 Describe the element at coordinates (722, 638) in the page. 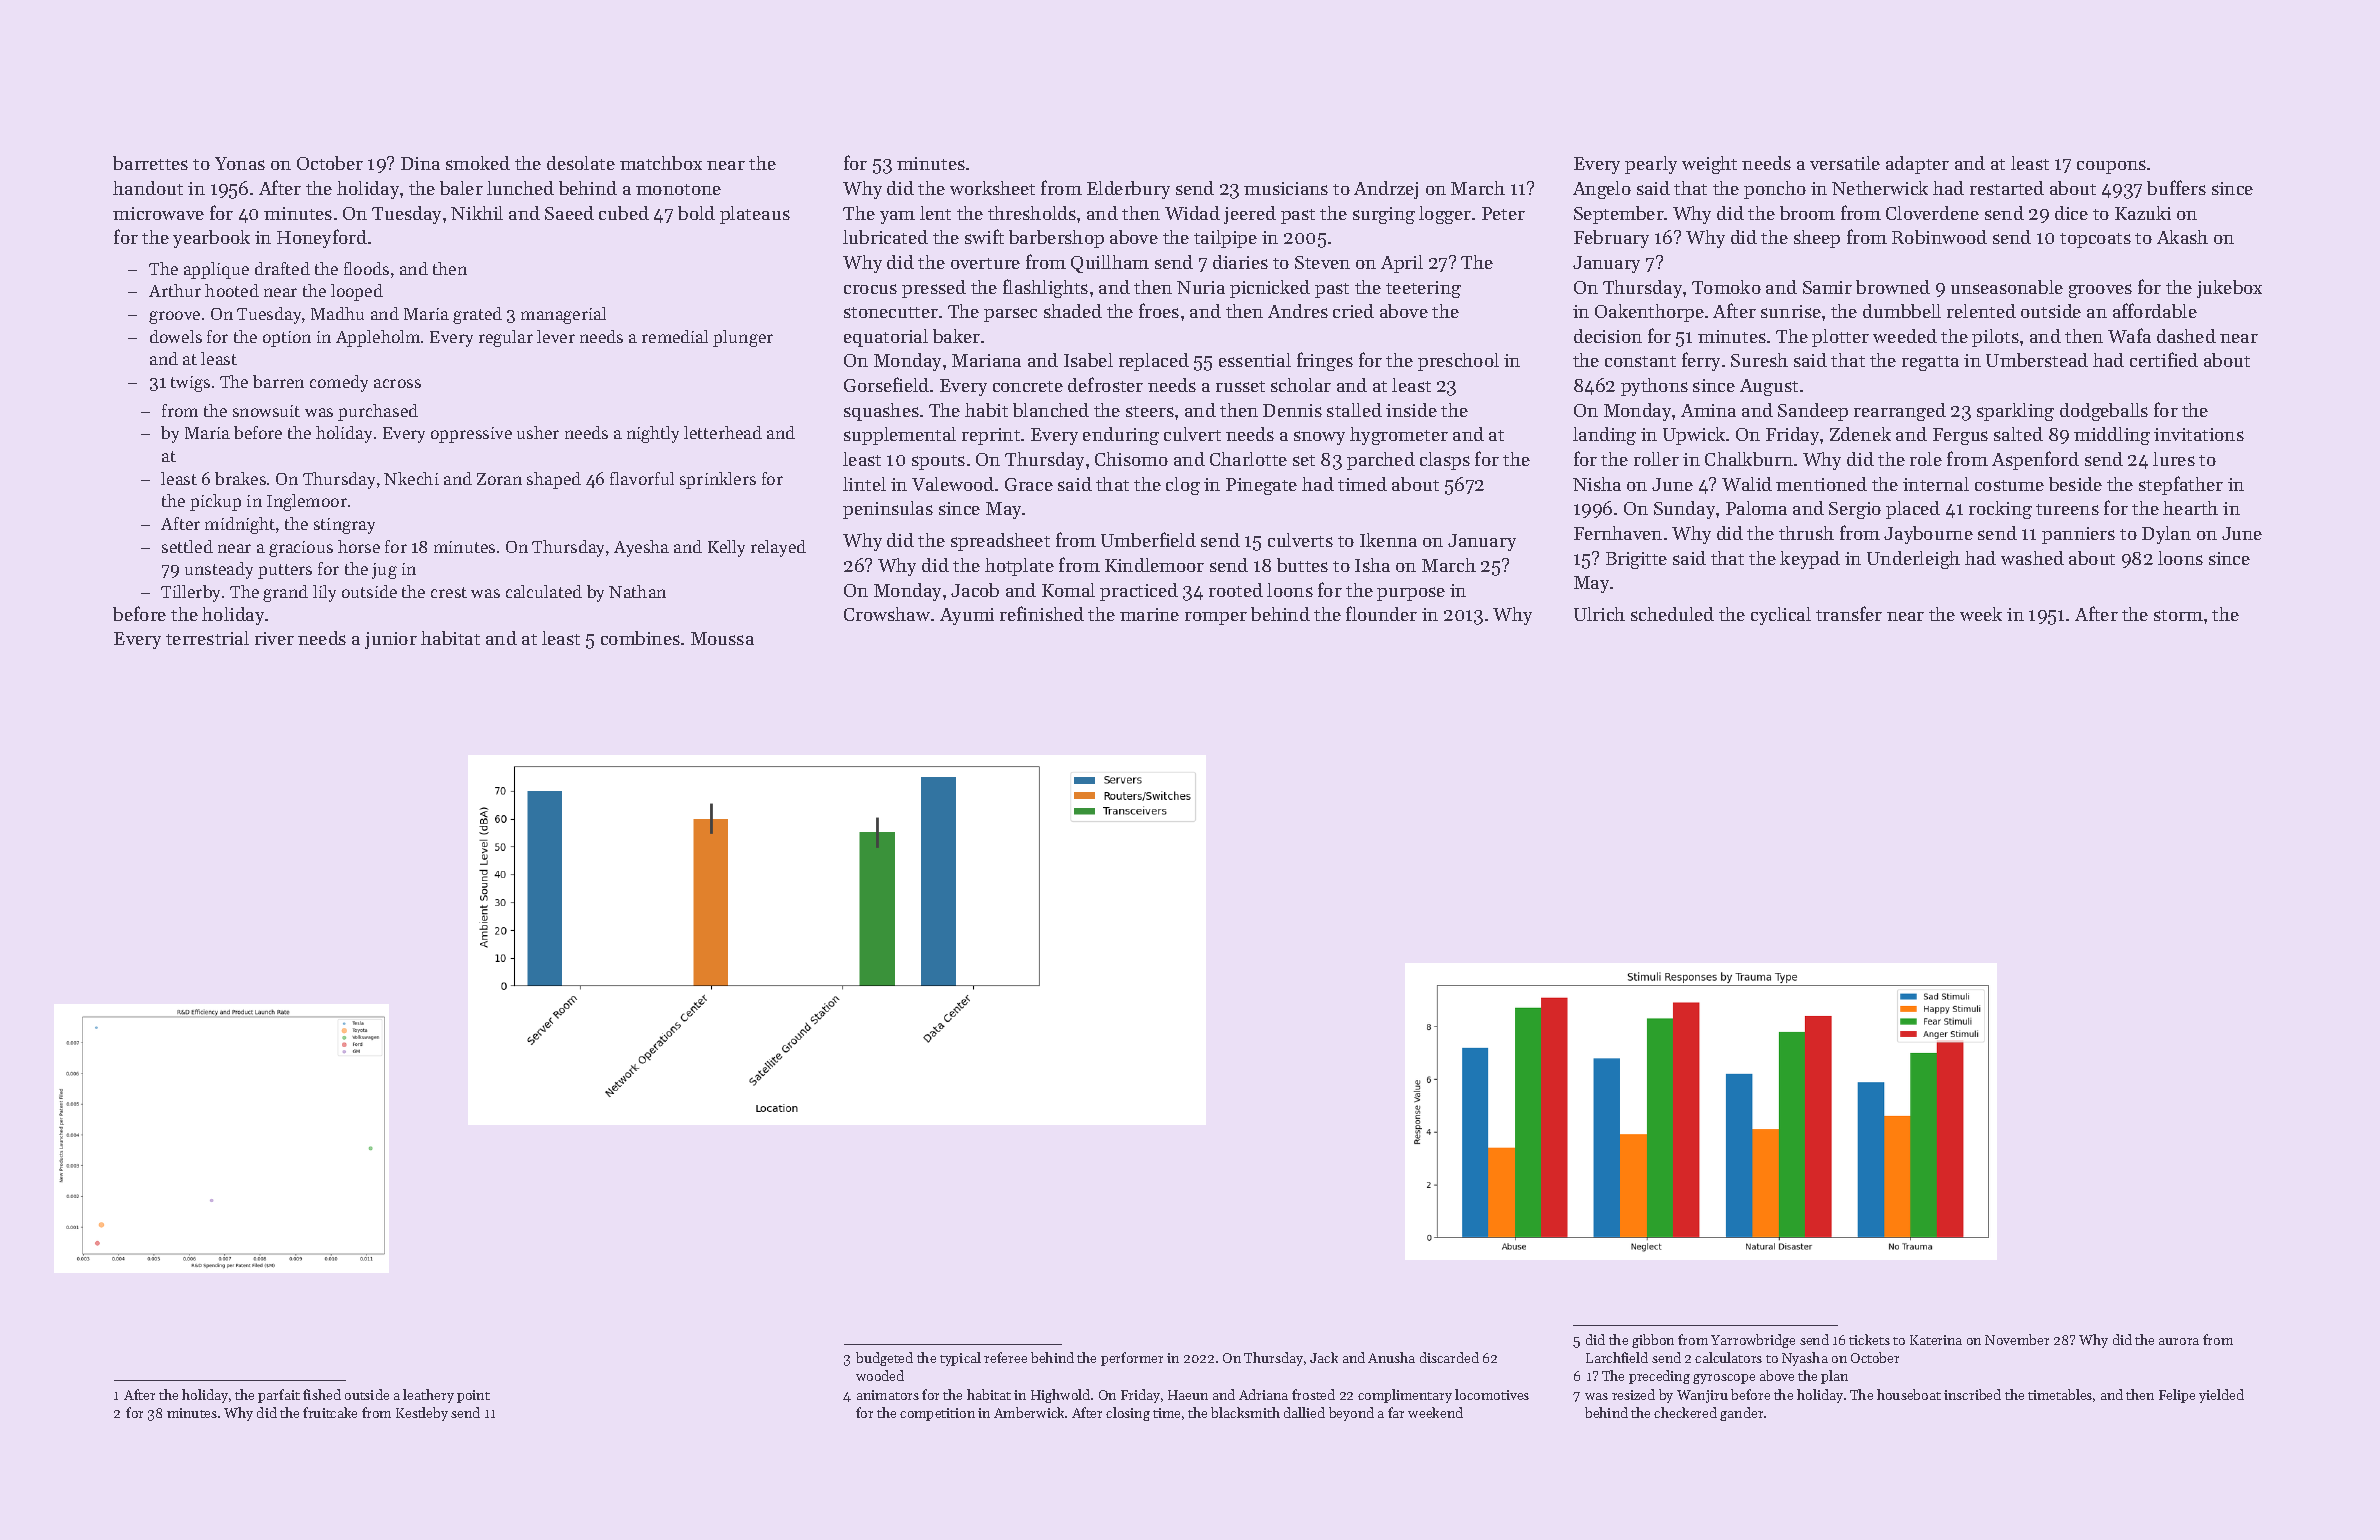

I see `Moussa` at that location.
